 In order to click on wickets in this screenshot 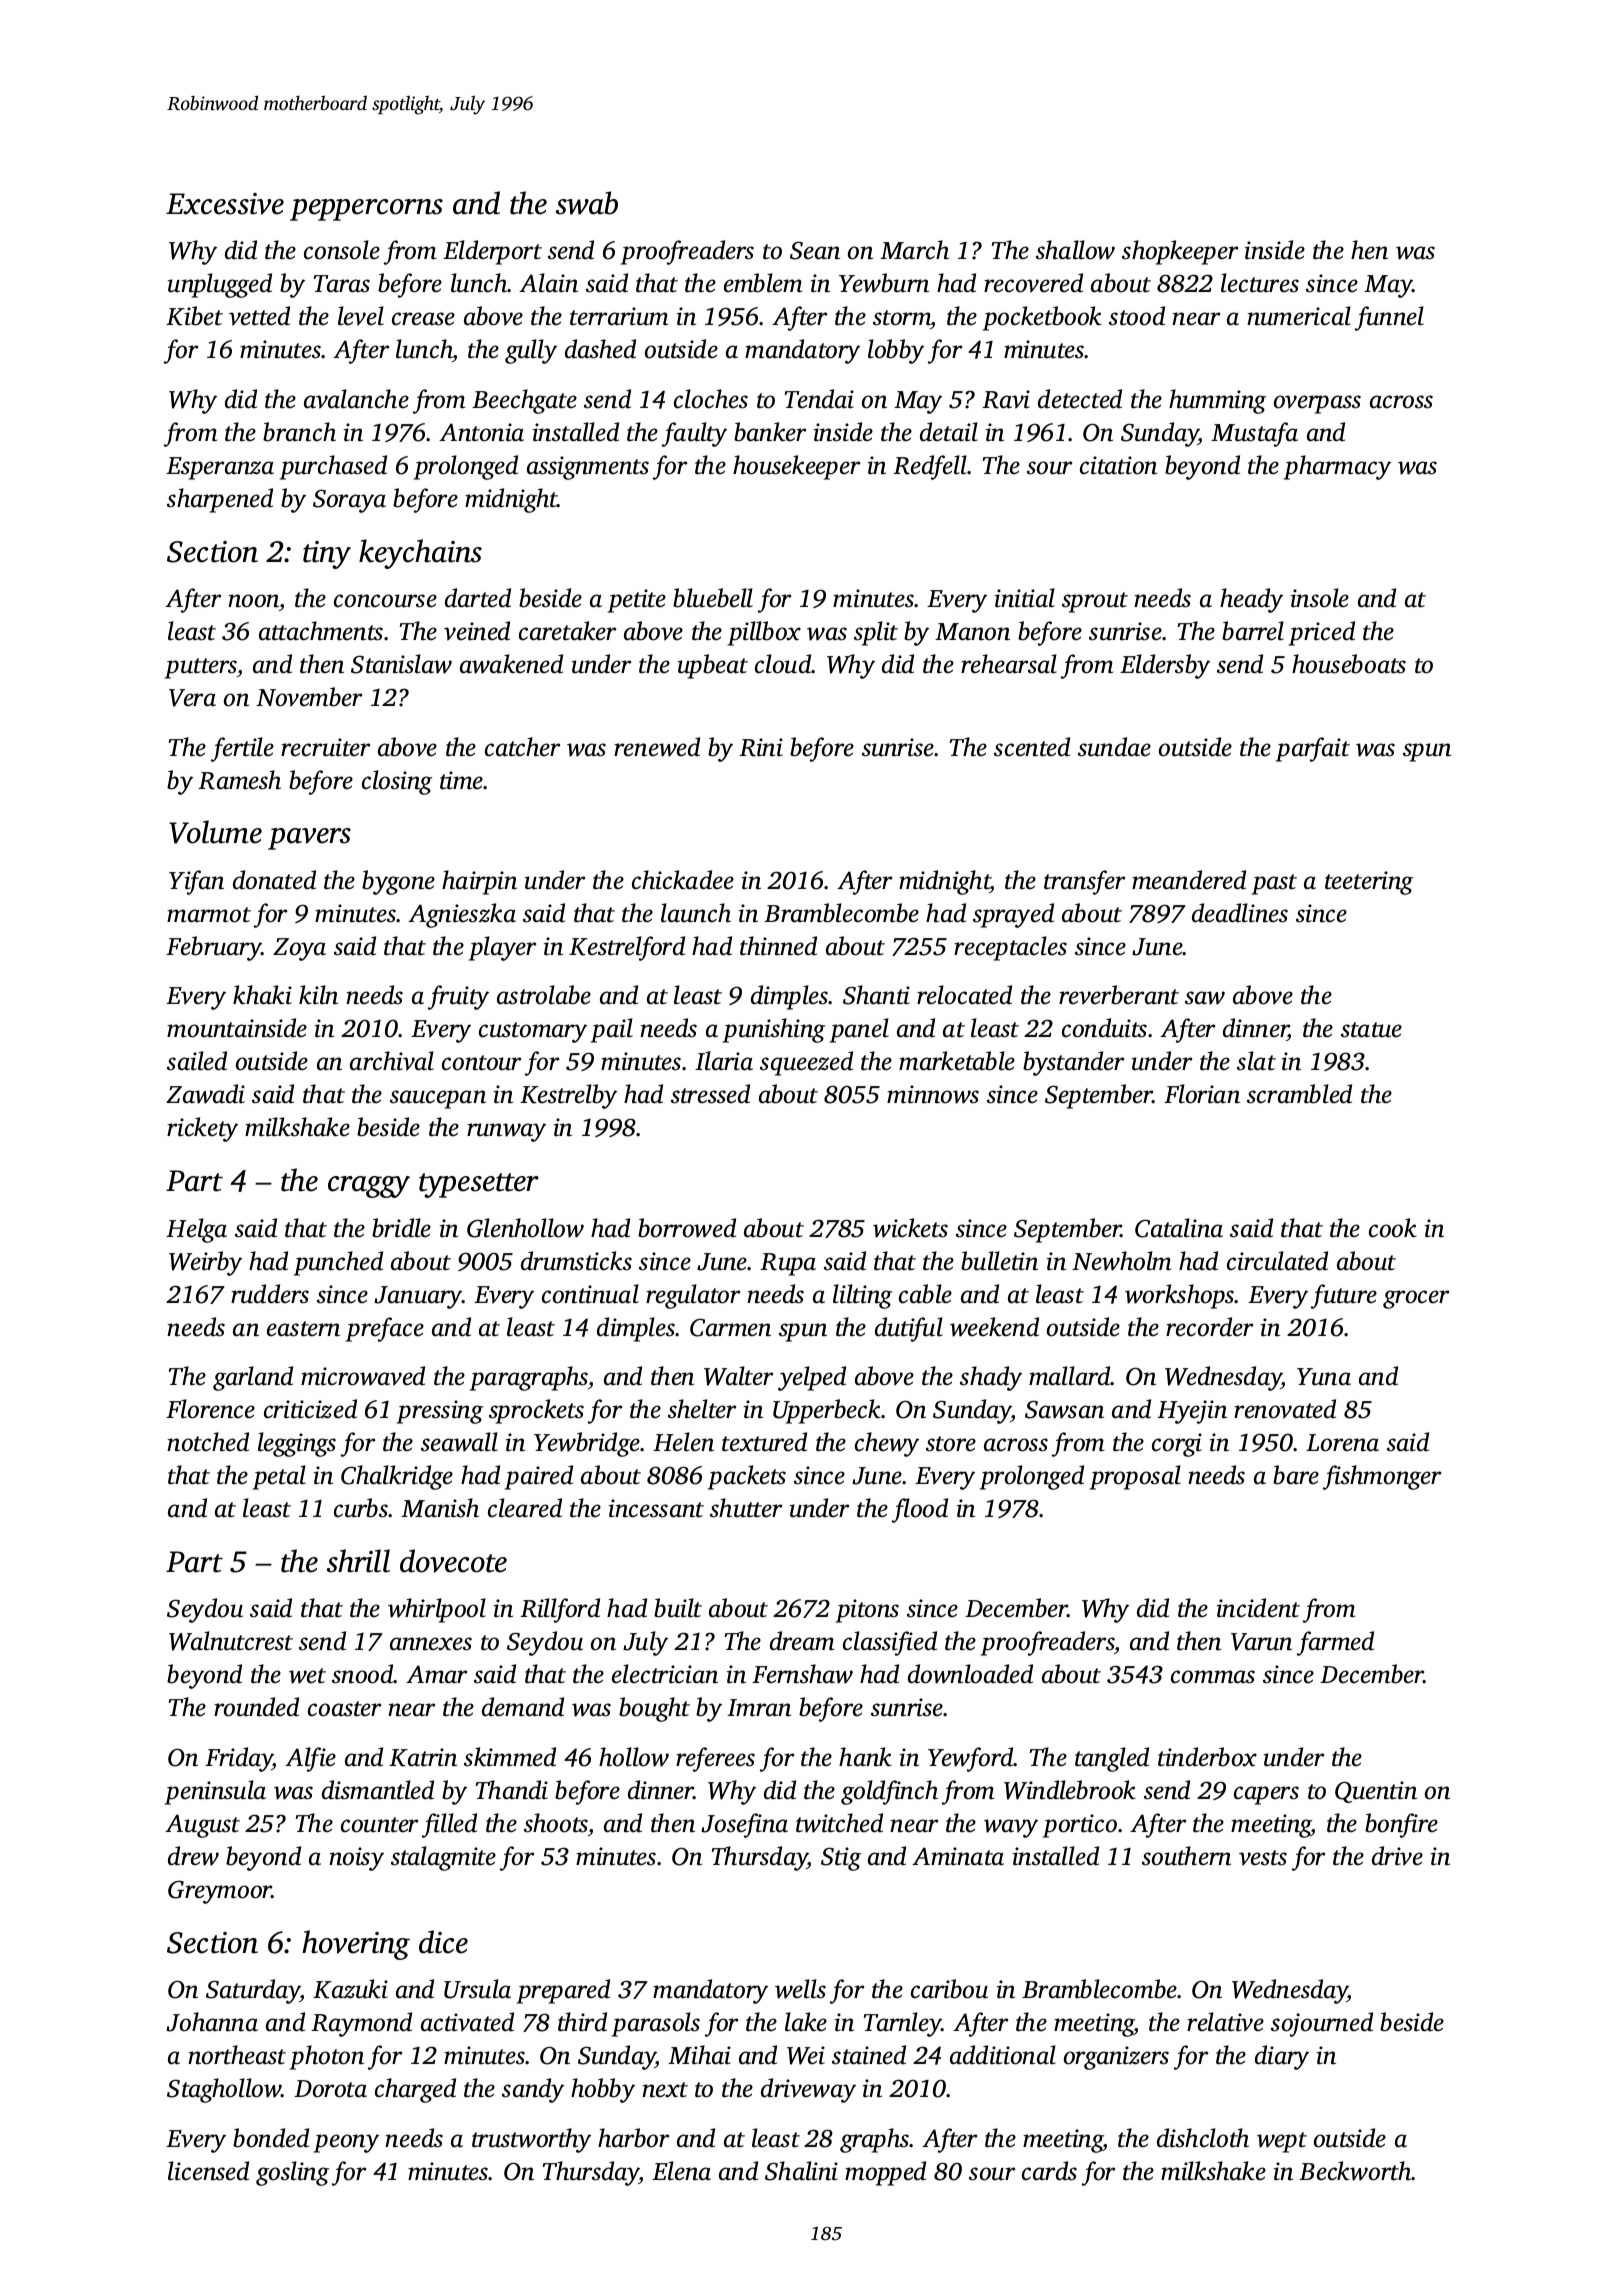, I will do `click(910, 1228)`.
